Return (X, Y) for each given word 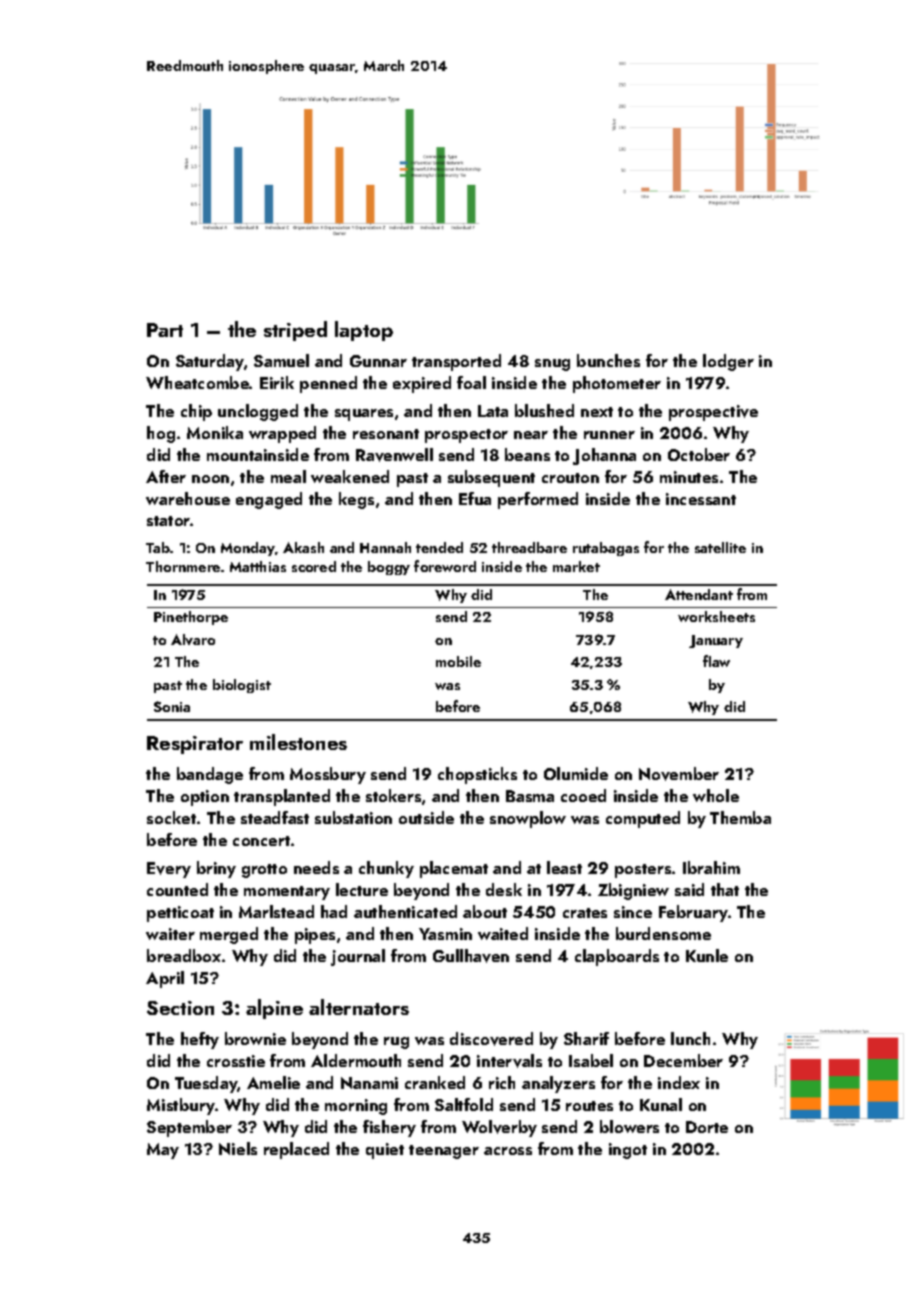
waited (503, 933)
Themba (740, 817)
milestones (298, 742)
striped (295, 331)
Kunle (707, 955)
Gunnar (378, 361)
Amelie (273, 1082)
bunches (608, 360)
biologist (242, 686)
